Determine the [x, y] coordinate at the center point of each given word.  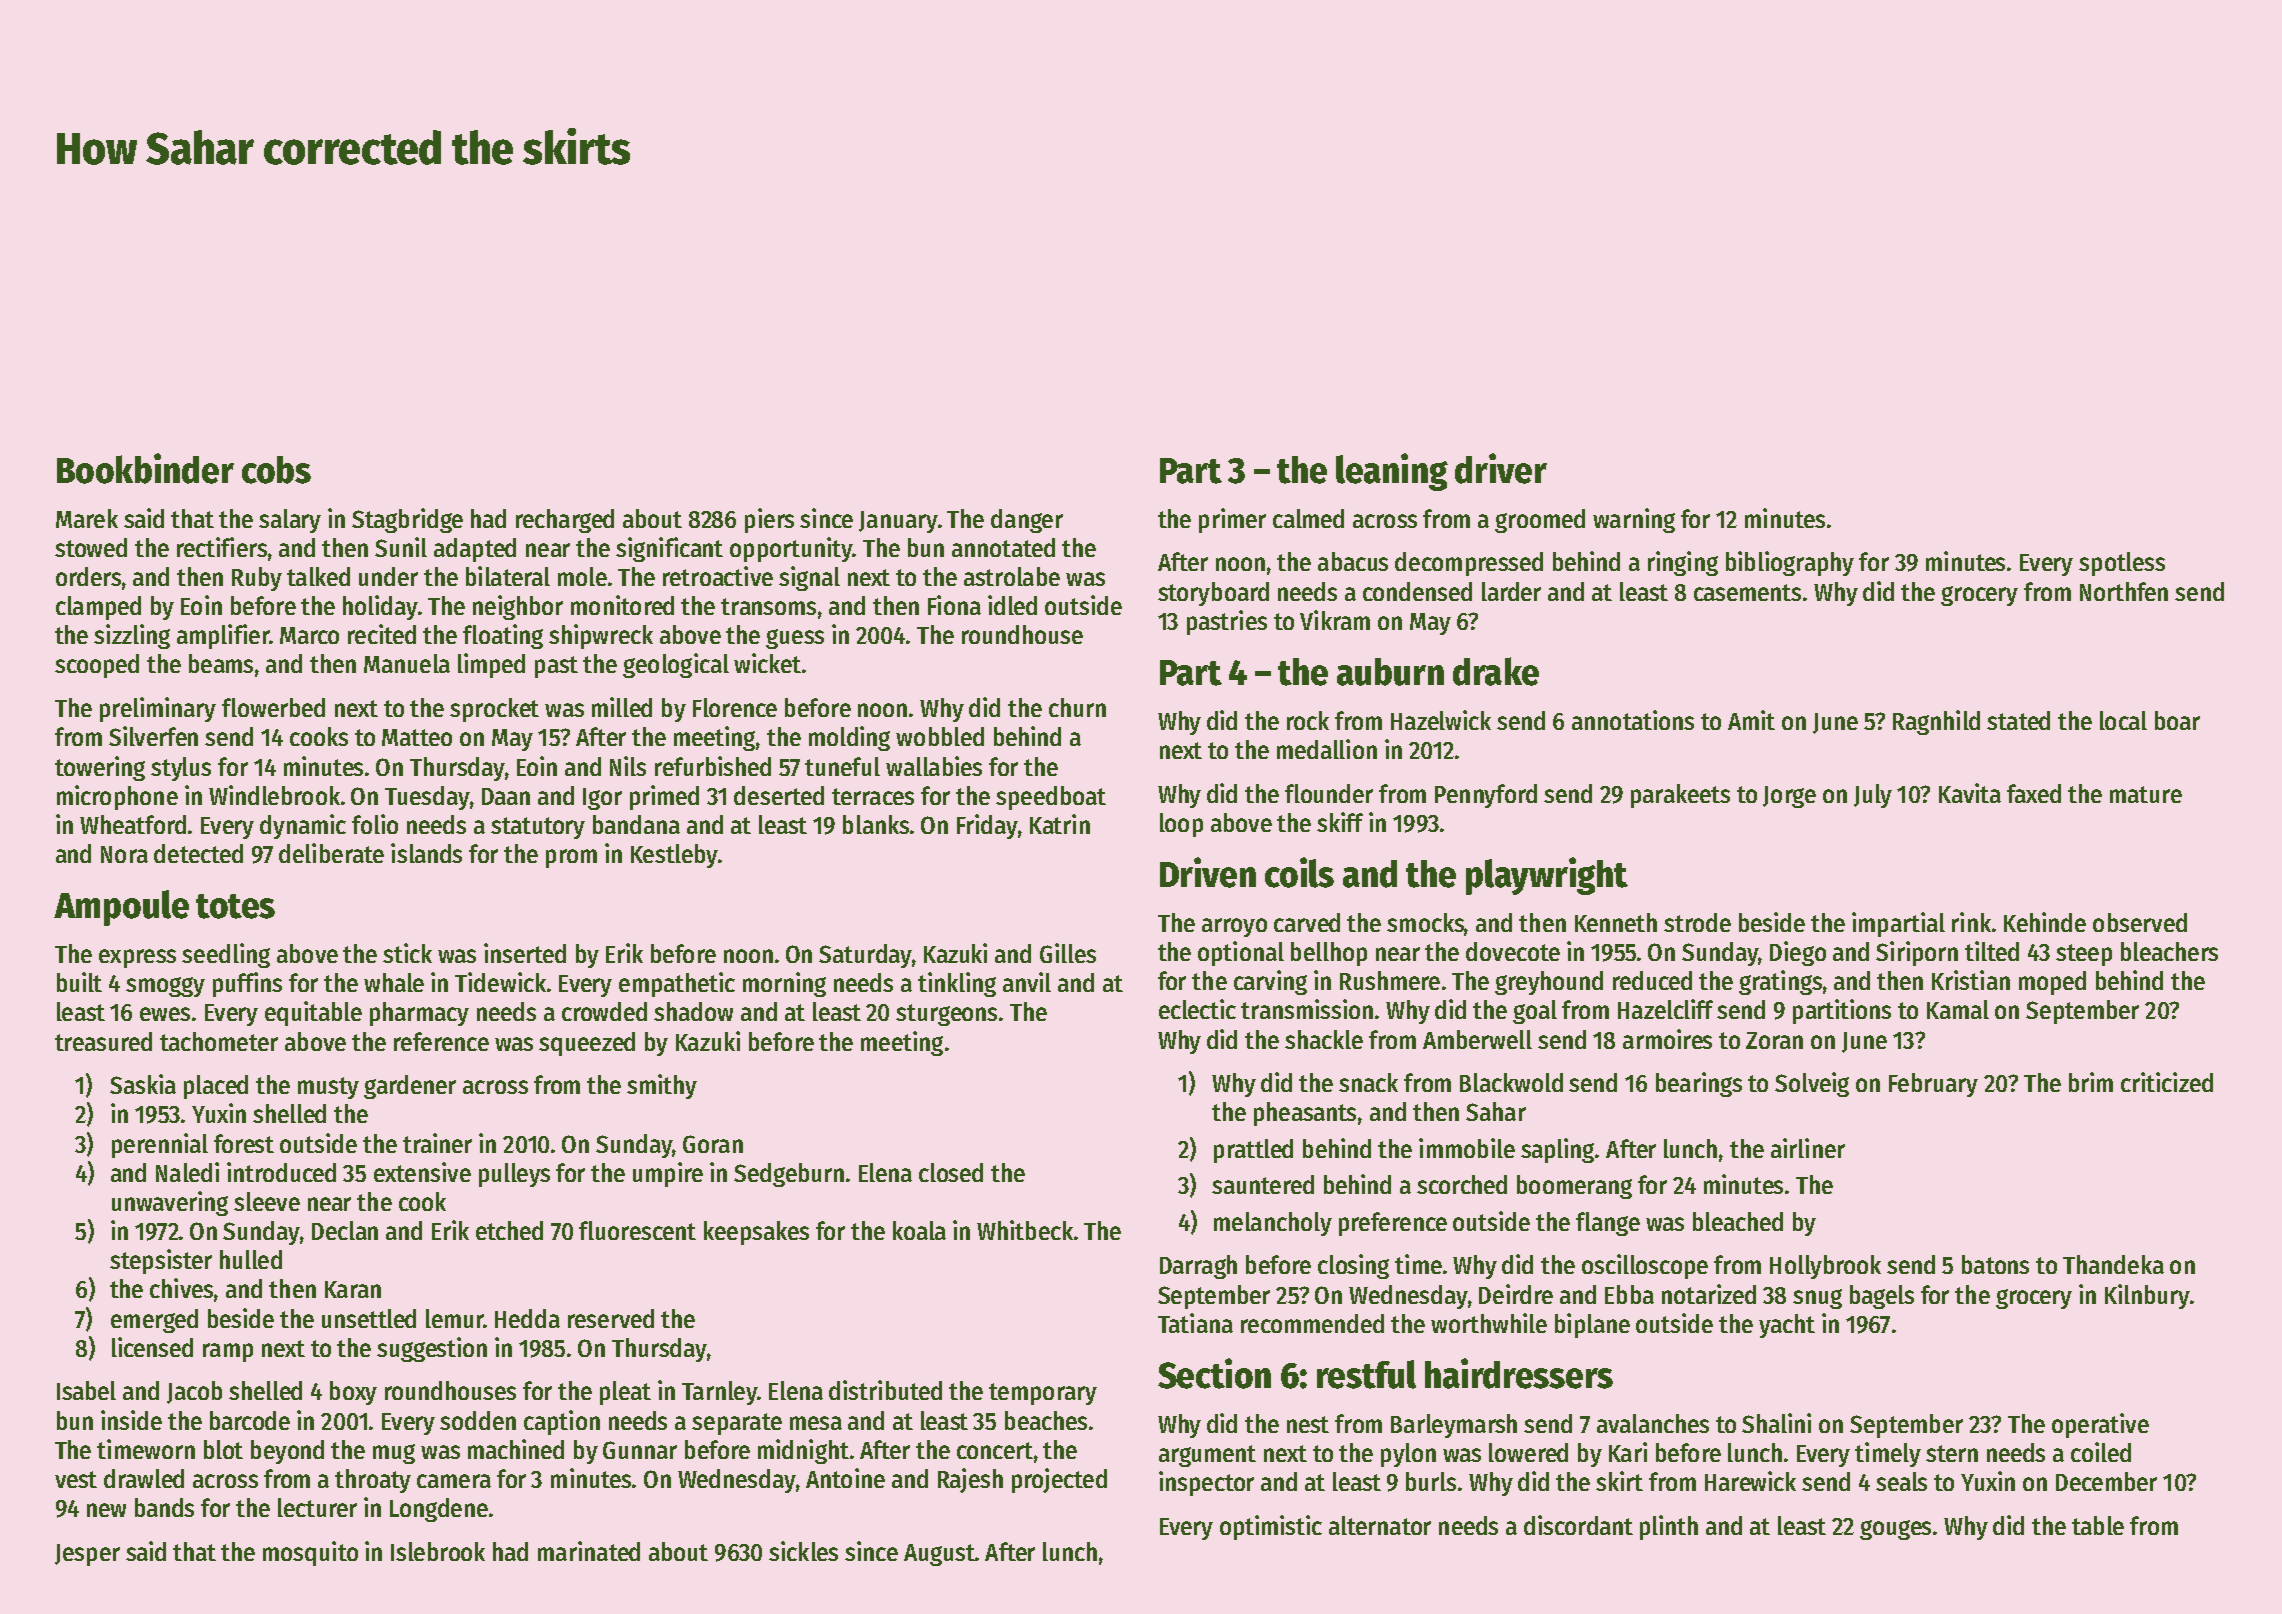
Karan [353, 1289]
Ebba [1629, 1294]
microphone [117, 797]
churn [1077, 707]
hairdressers [1519, 1373]
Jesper [87, 1555]
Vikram [1335, 620]
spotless [2122, 564]
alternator [1380, 1525]
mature [2146, 794]
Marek [87, 518]
